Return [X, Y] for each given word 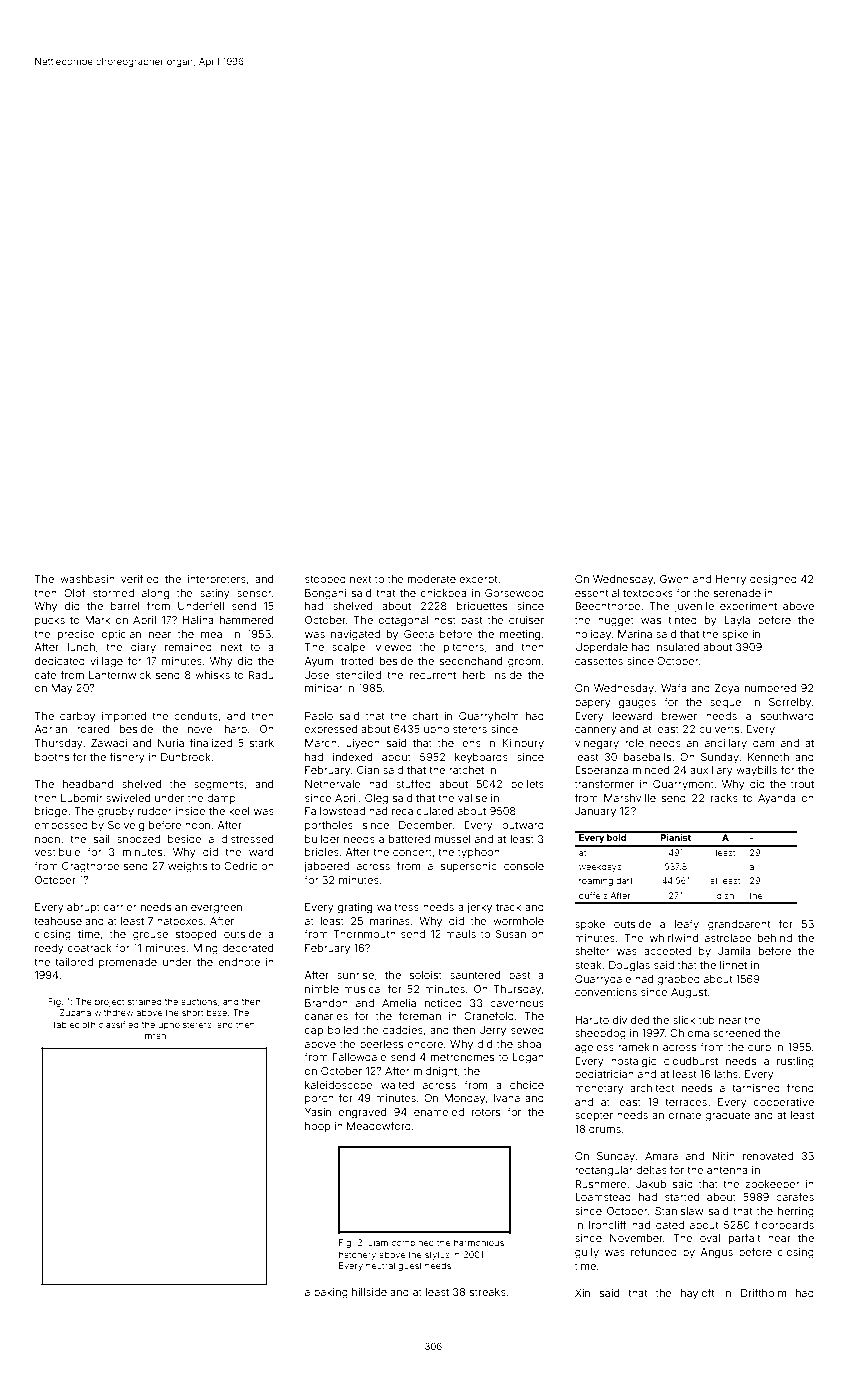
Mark [97, 620]
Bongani [325, 594]
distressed [247, 839]
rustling [795, 1062]
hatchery [357, 1255]
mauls [461, 934]
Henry [731, 580]
